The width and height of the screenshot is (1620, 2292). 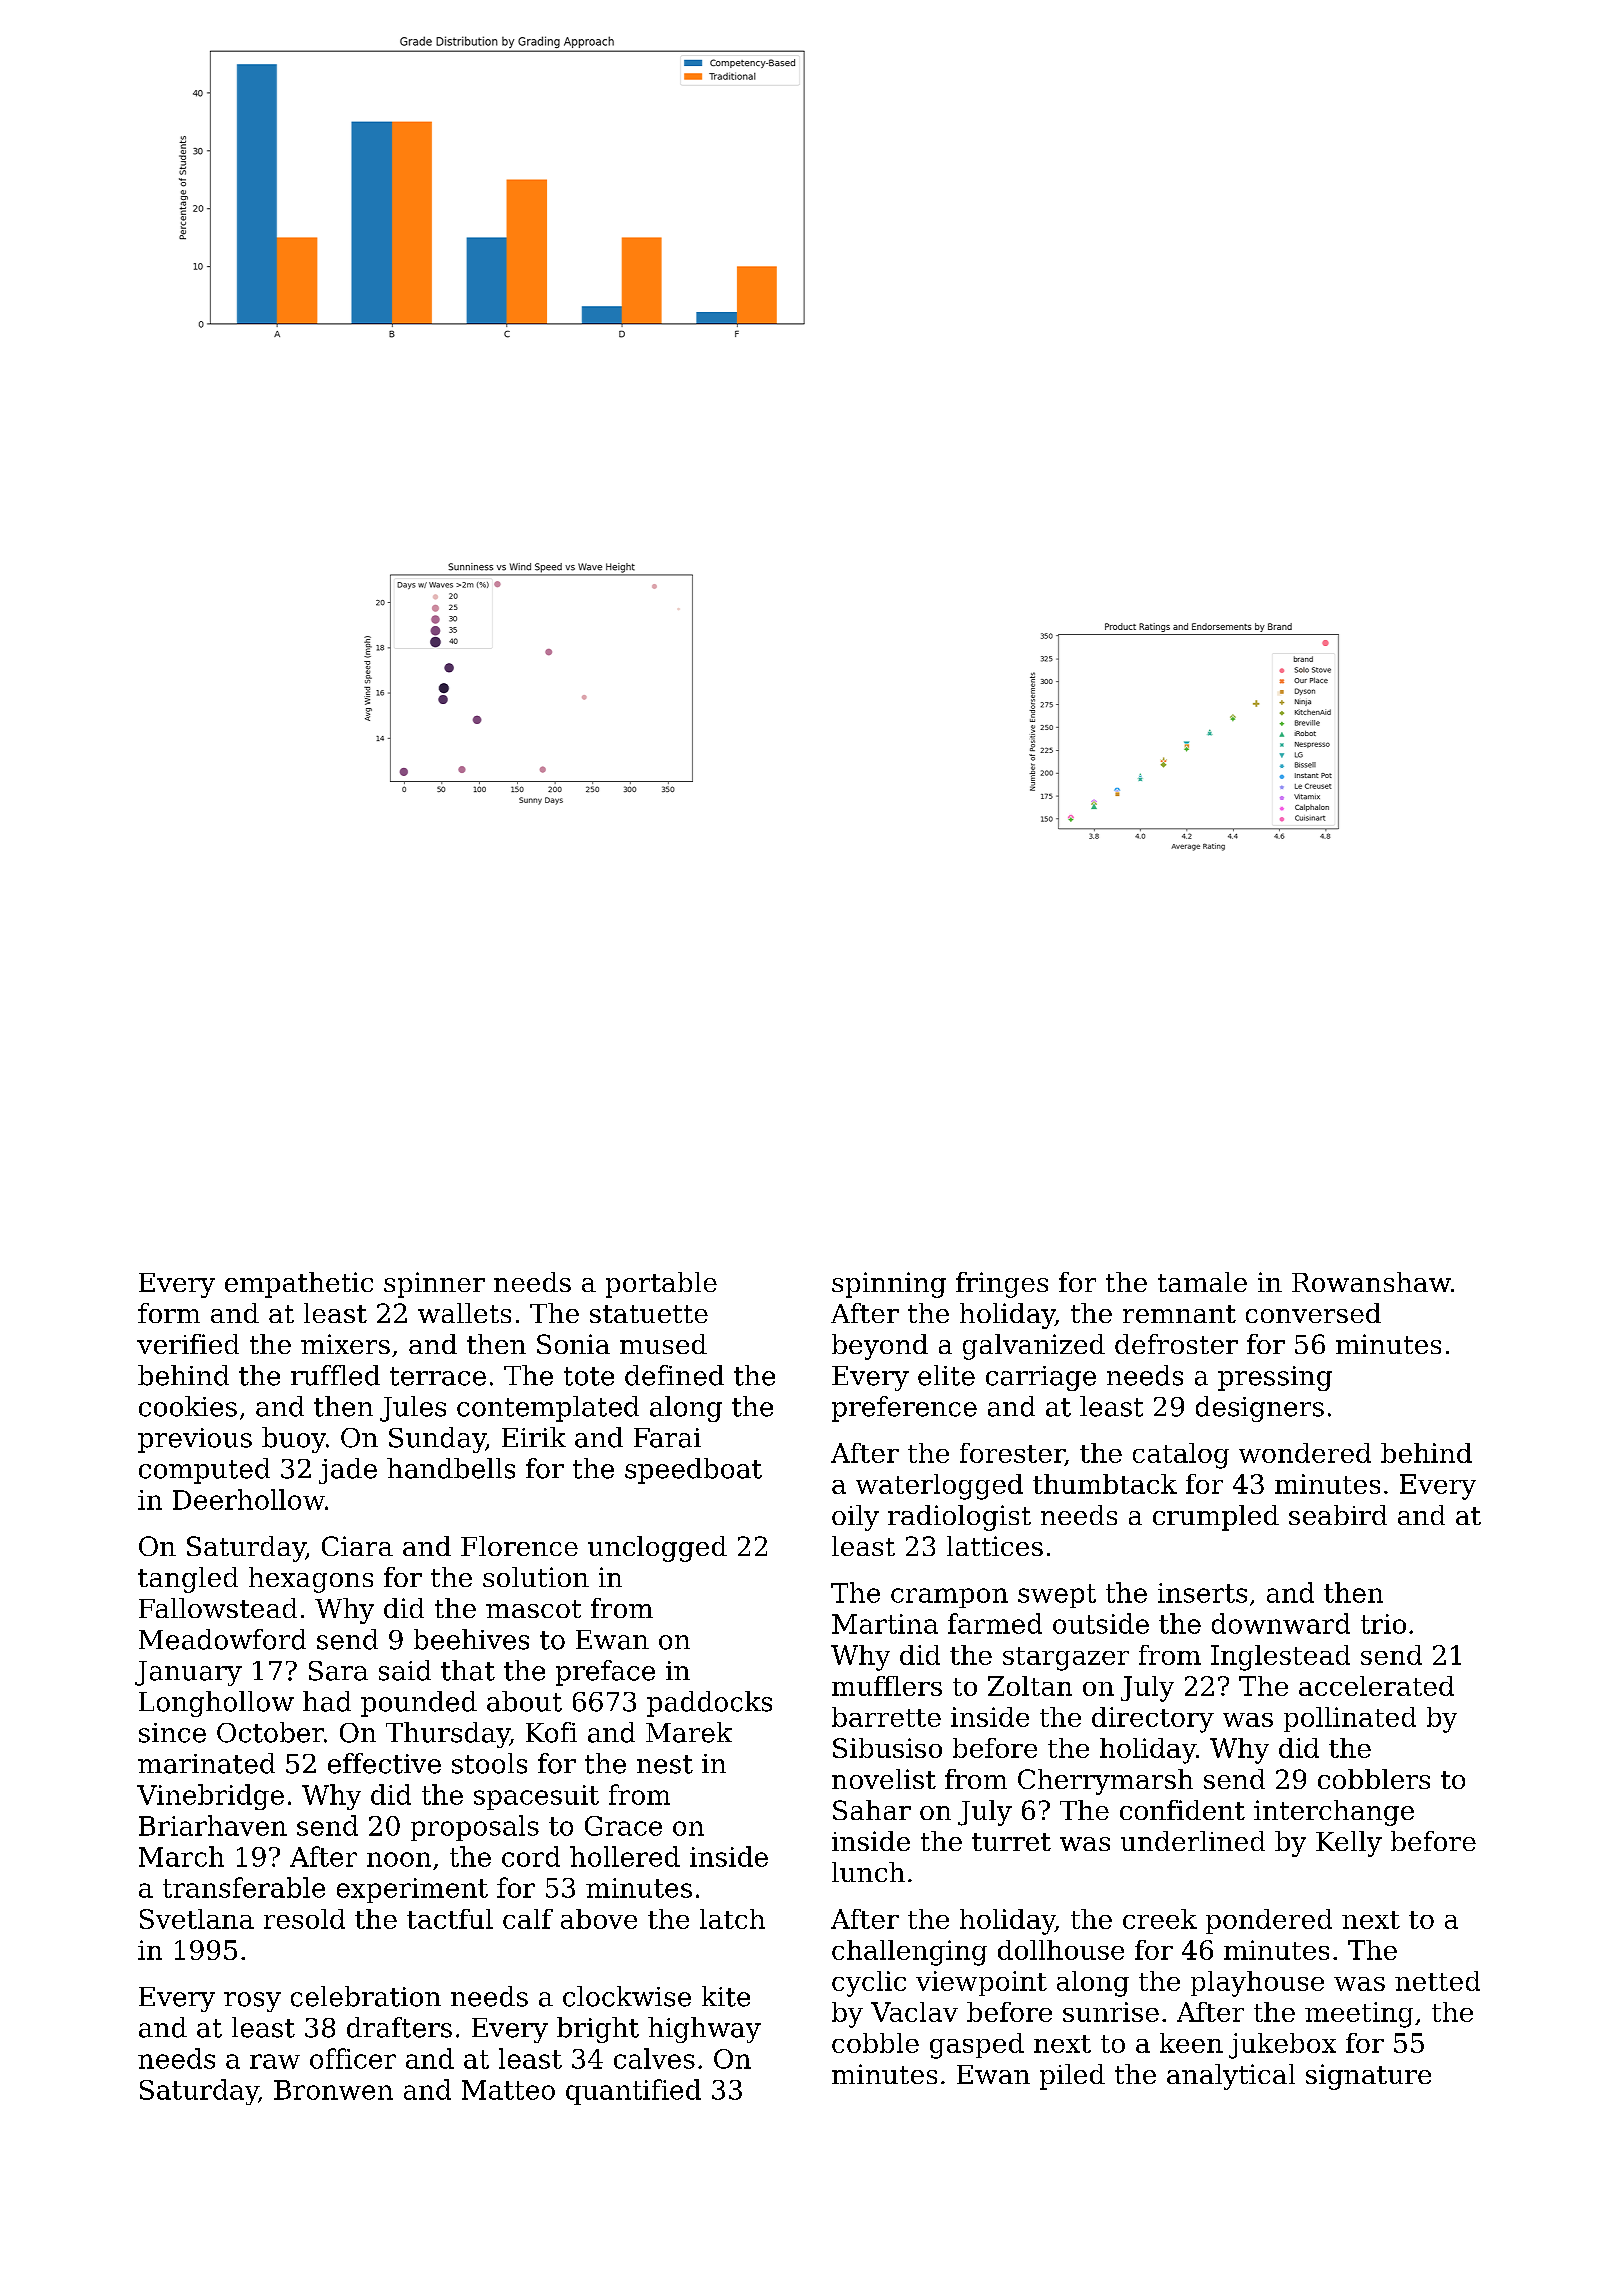 I want to click on since, so click(x=172, y=1733).
